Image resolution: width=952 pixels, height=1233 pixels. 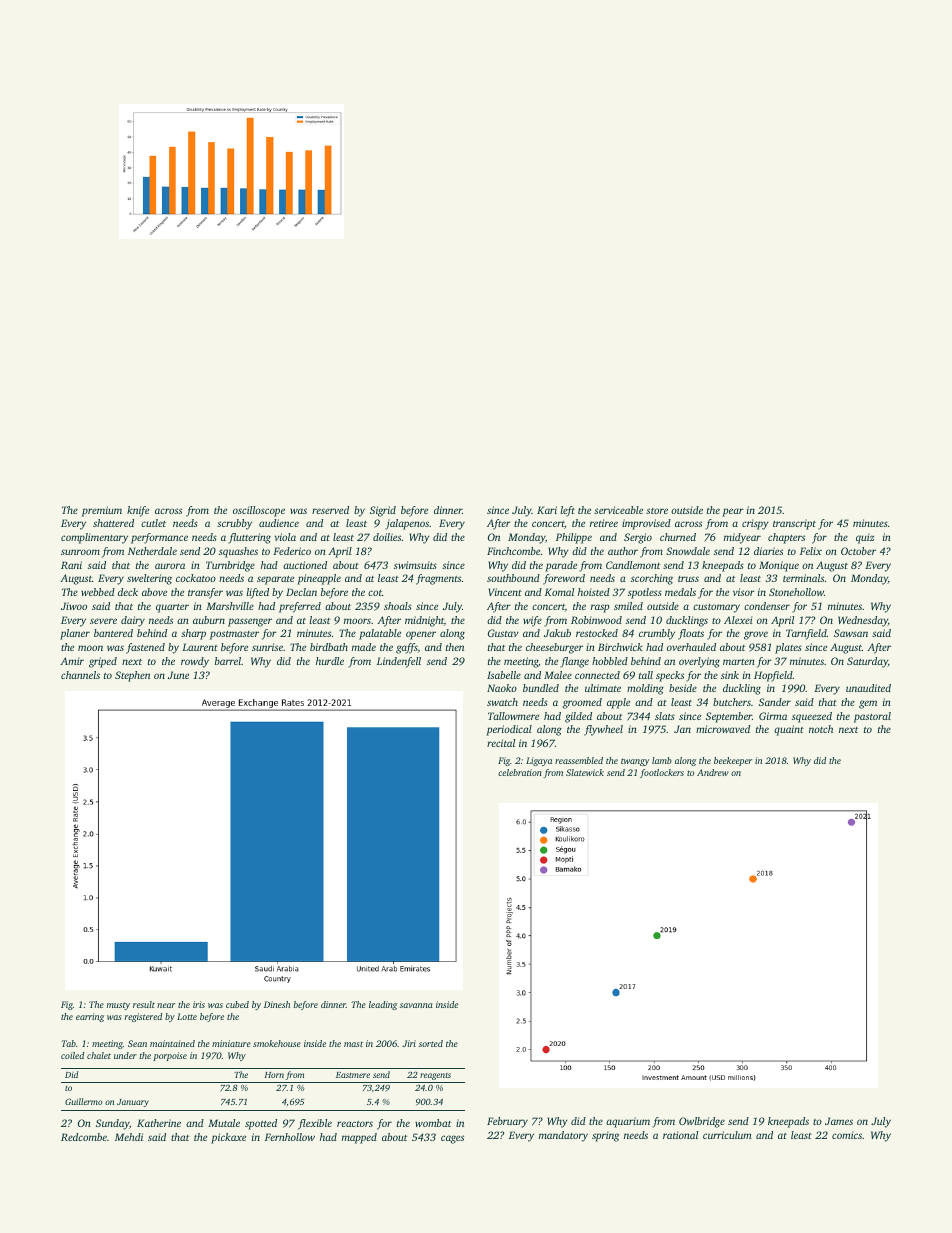 What do you see at coordinates (199, 1004) in the screenshot?
I see `iris` at bounding box center [199, 1004].
